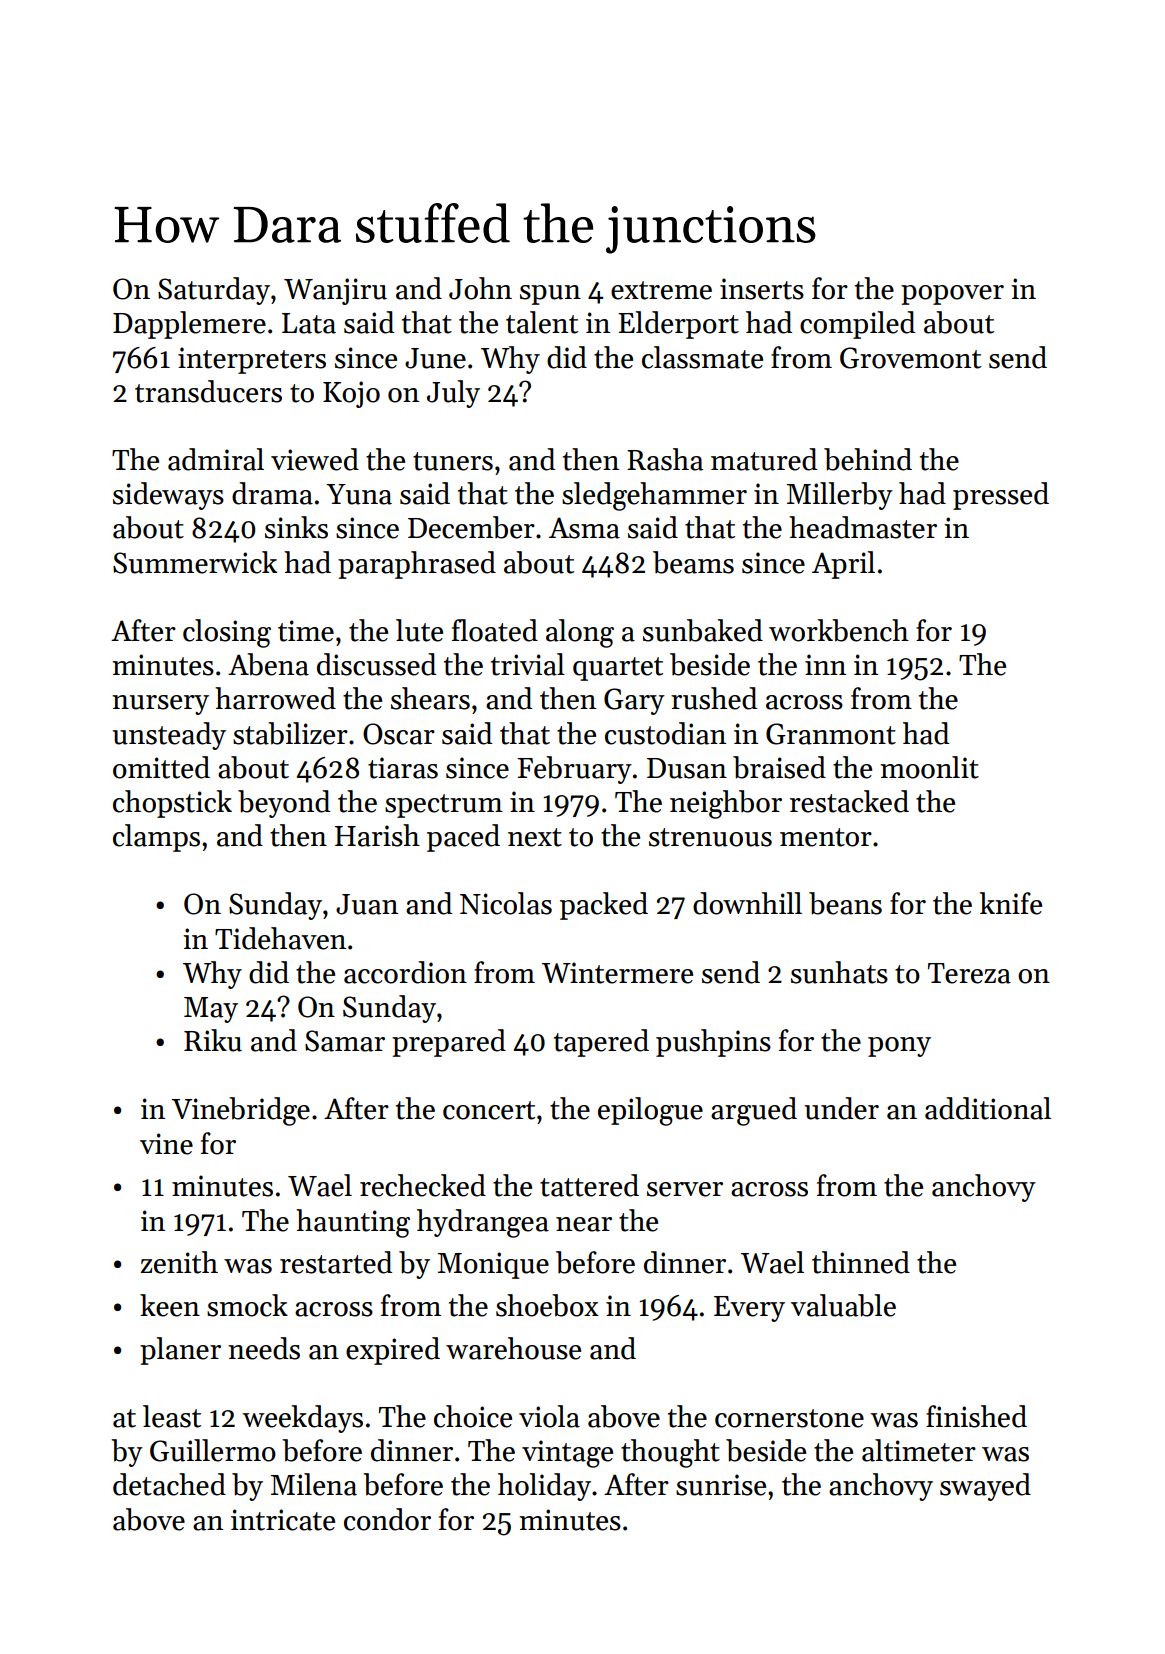  What do you see at coordinates (156, 838) in the screenshot?
I see `clamps` at bounding box center [156, 838].
